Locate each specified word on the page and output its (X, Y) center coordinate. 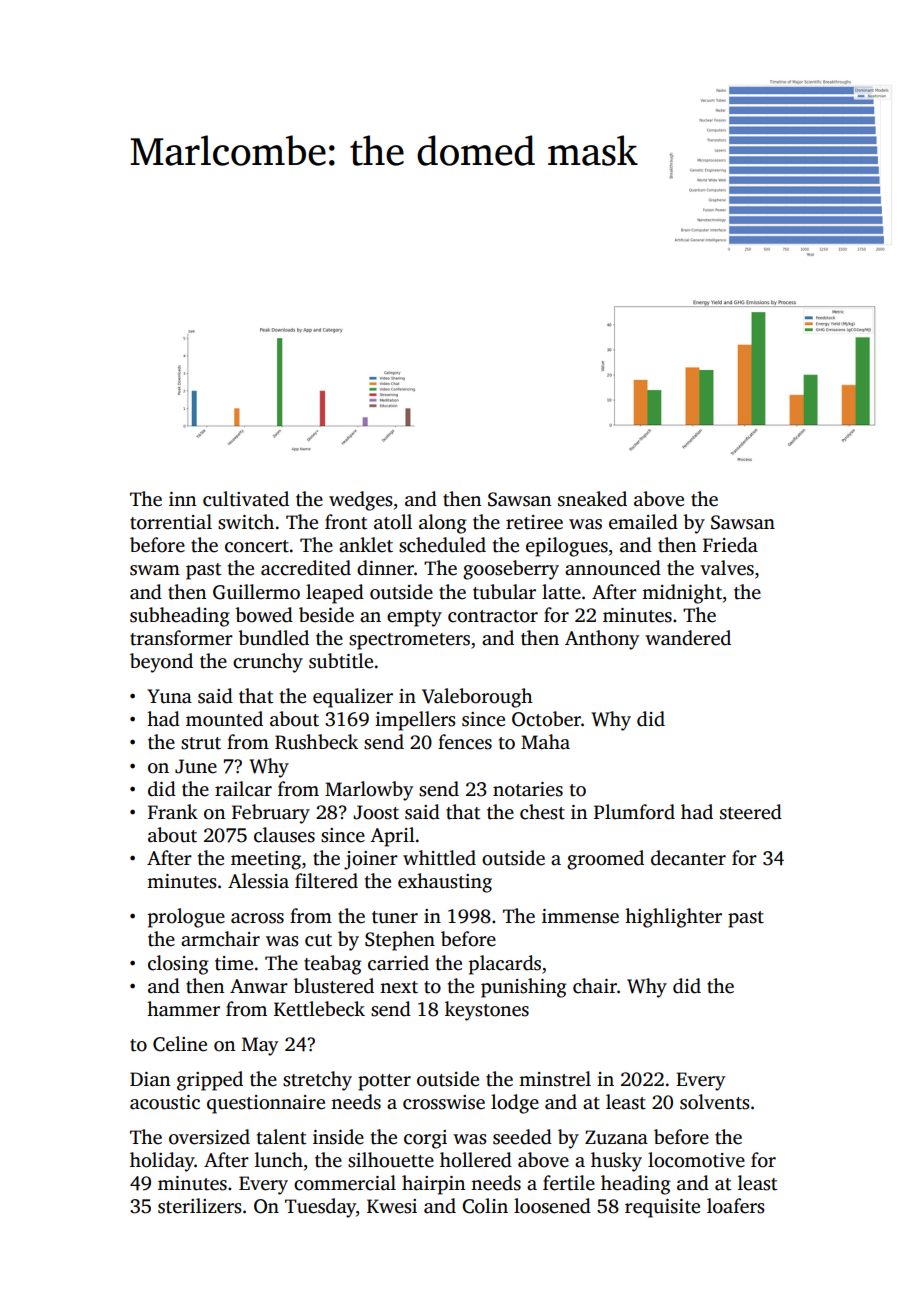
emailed (643, 522)
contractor (493, 616)
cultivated (246, 499)
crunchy (268, 663)
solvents (715, 1102)
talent (281, 1137)
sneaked (592, 499)
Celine (180, 1044)
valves (727, 568)
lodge (515, 1104)
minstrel (555, 1079)
